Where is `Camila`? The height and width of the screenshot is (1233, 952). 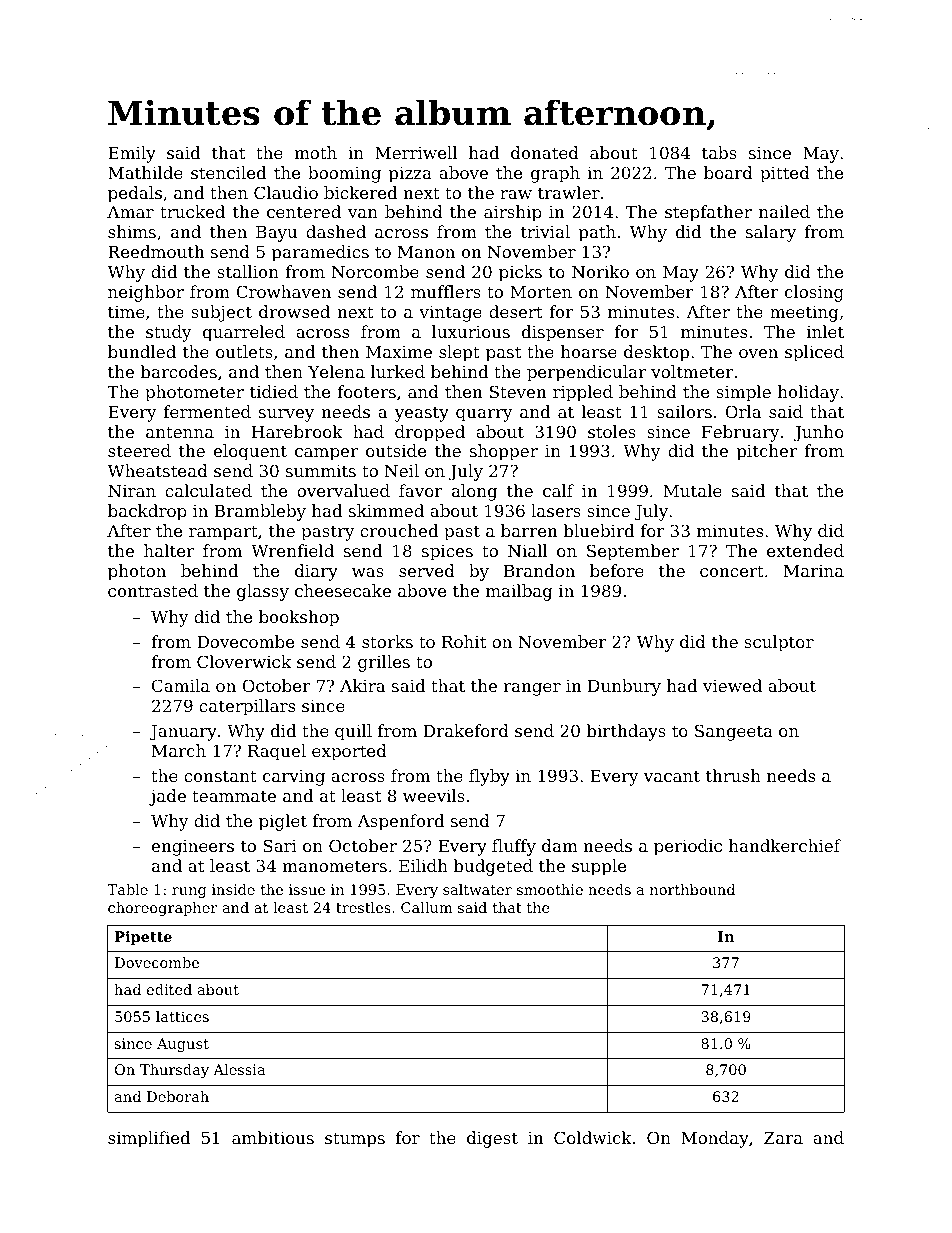
Camila is located at coordinates (181, 685).
